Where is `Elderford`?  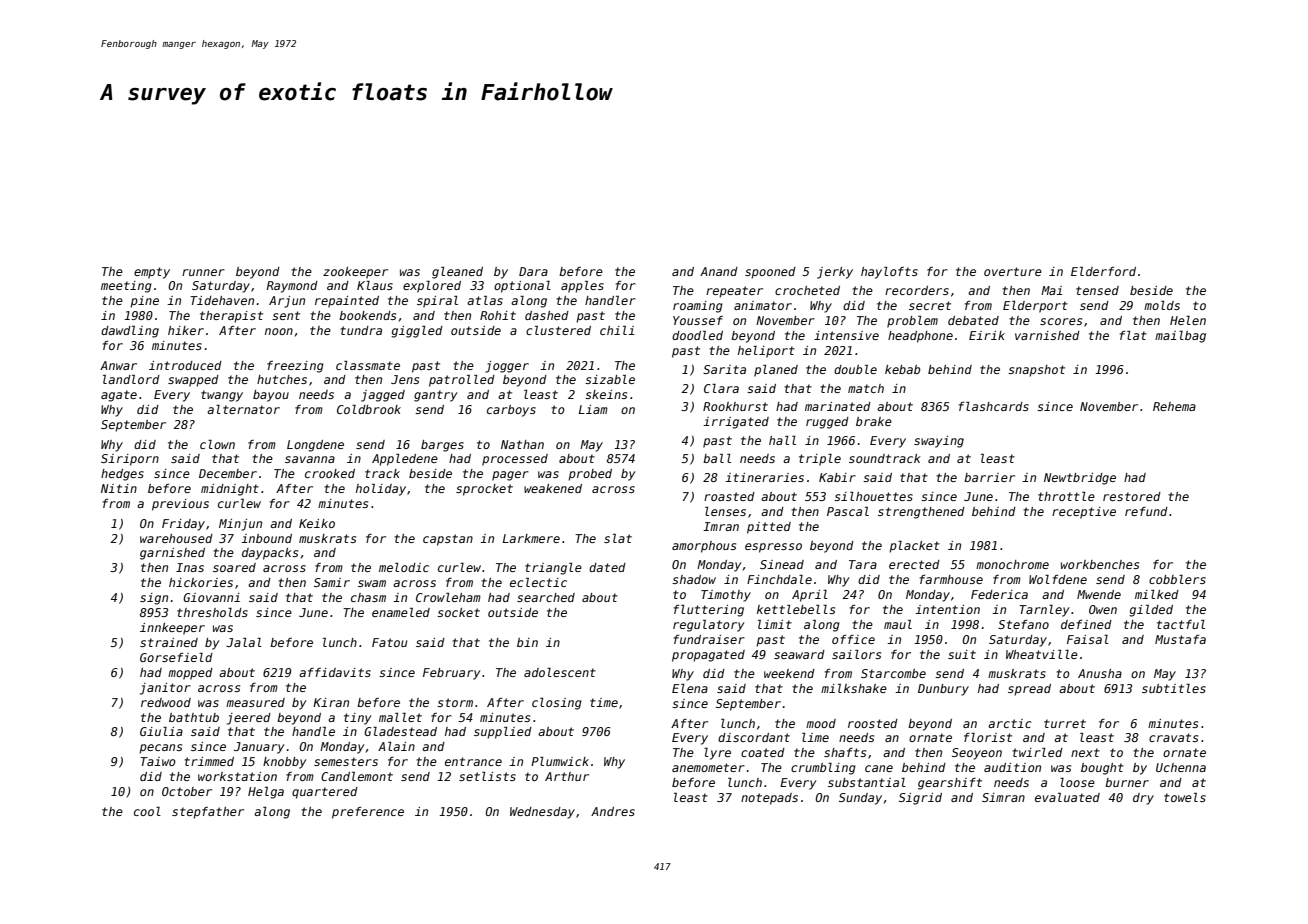
Elderford is located at coordinates (1103, 271).
